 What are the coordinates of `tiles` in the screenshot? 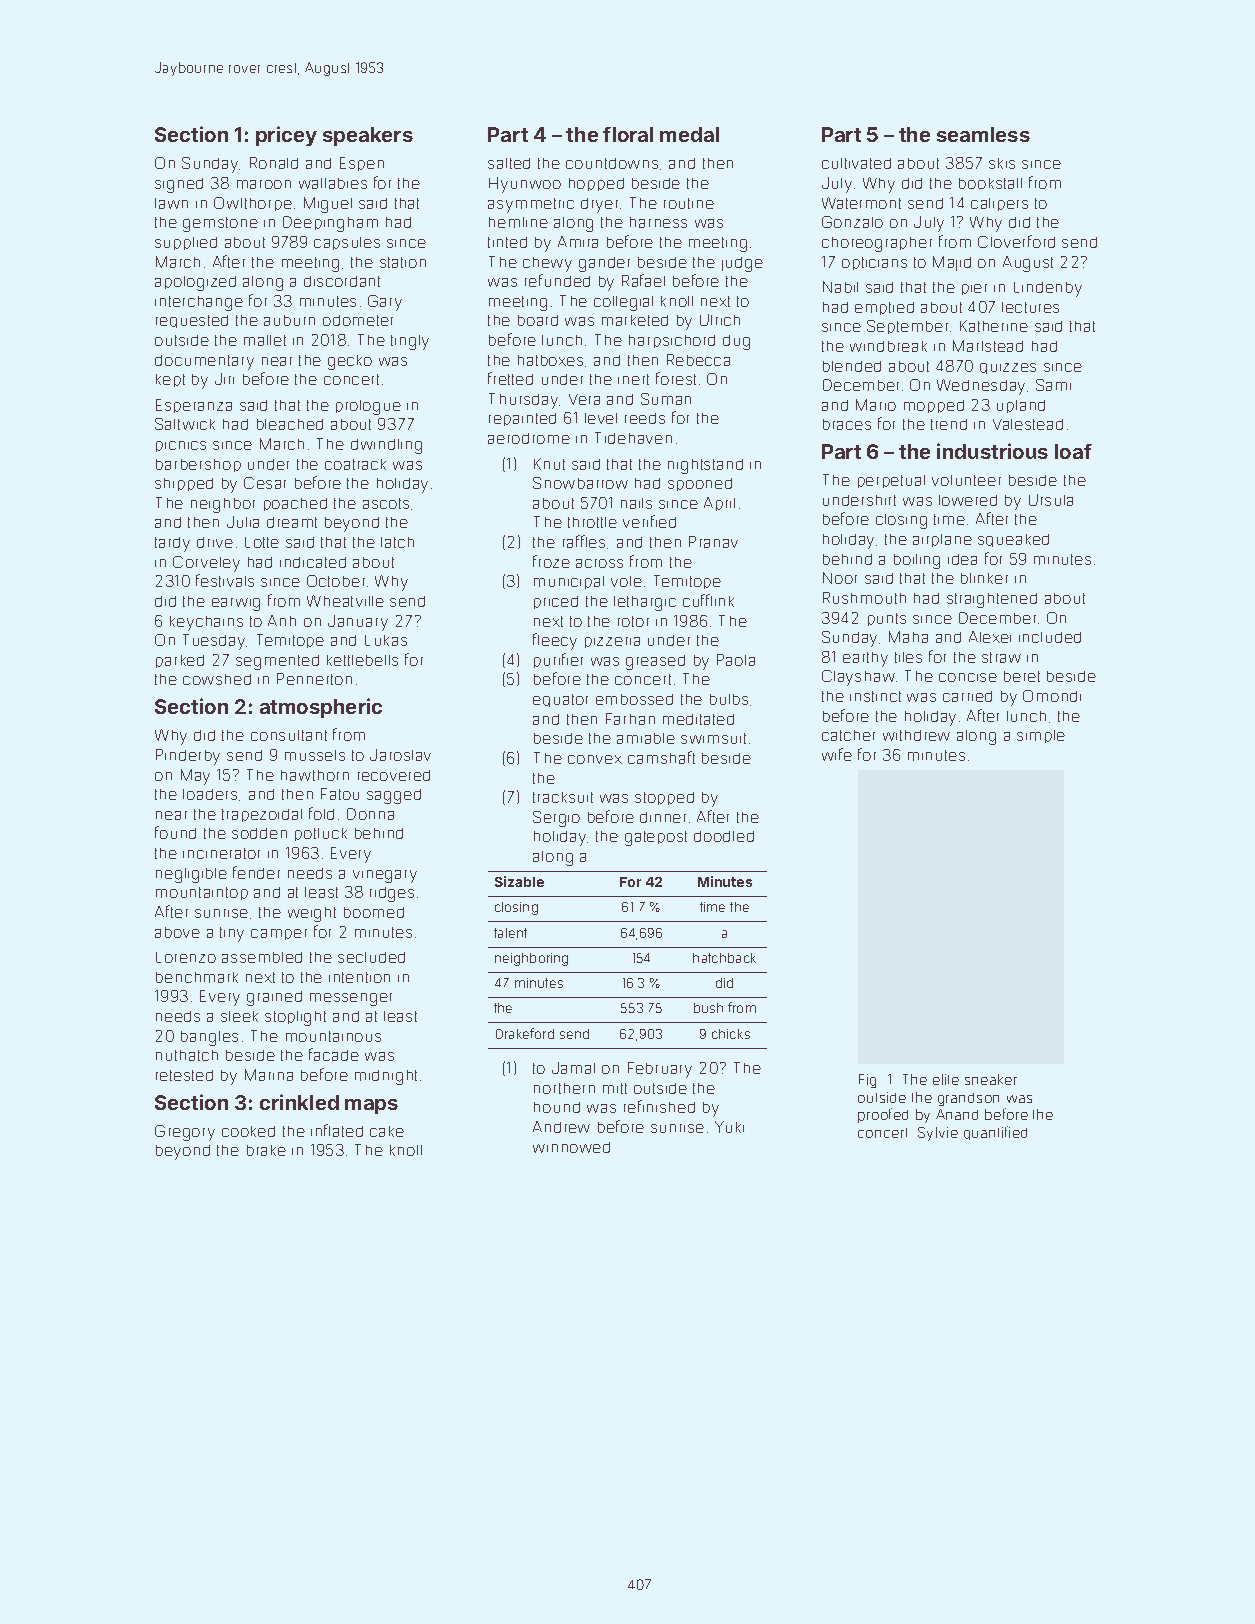 It's located at (908, 657).
